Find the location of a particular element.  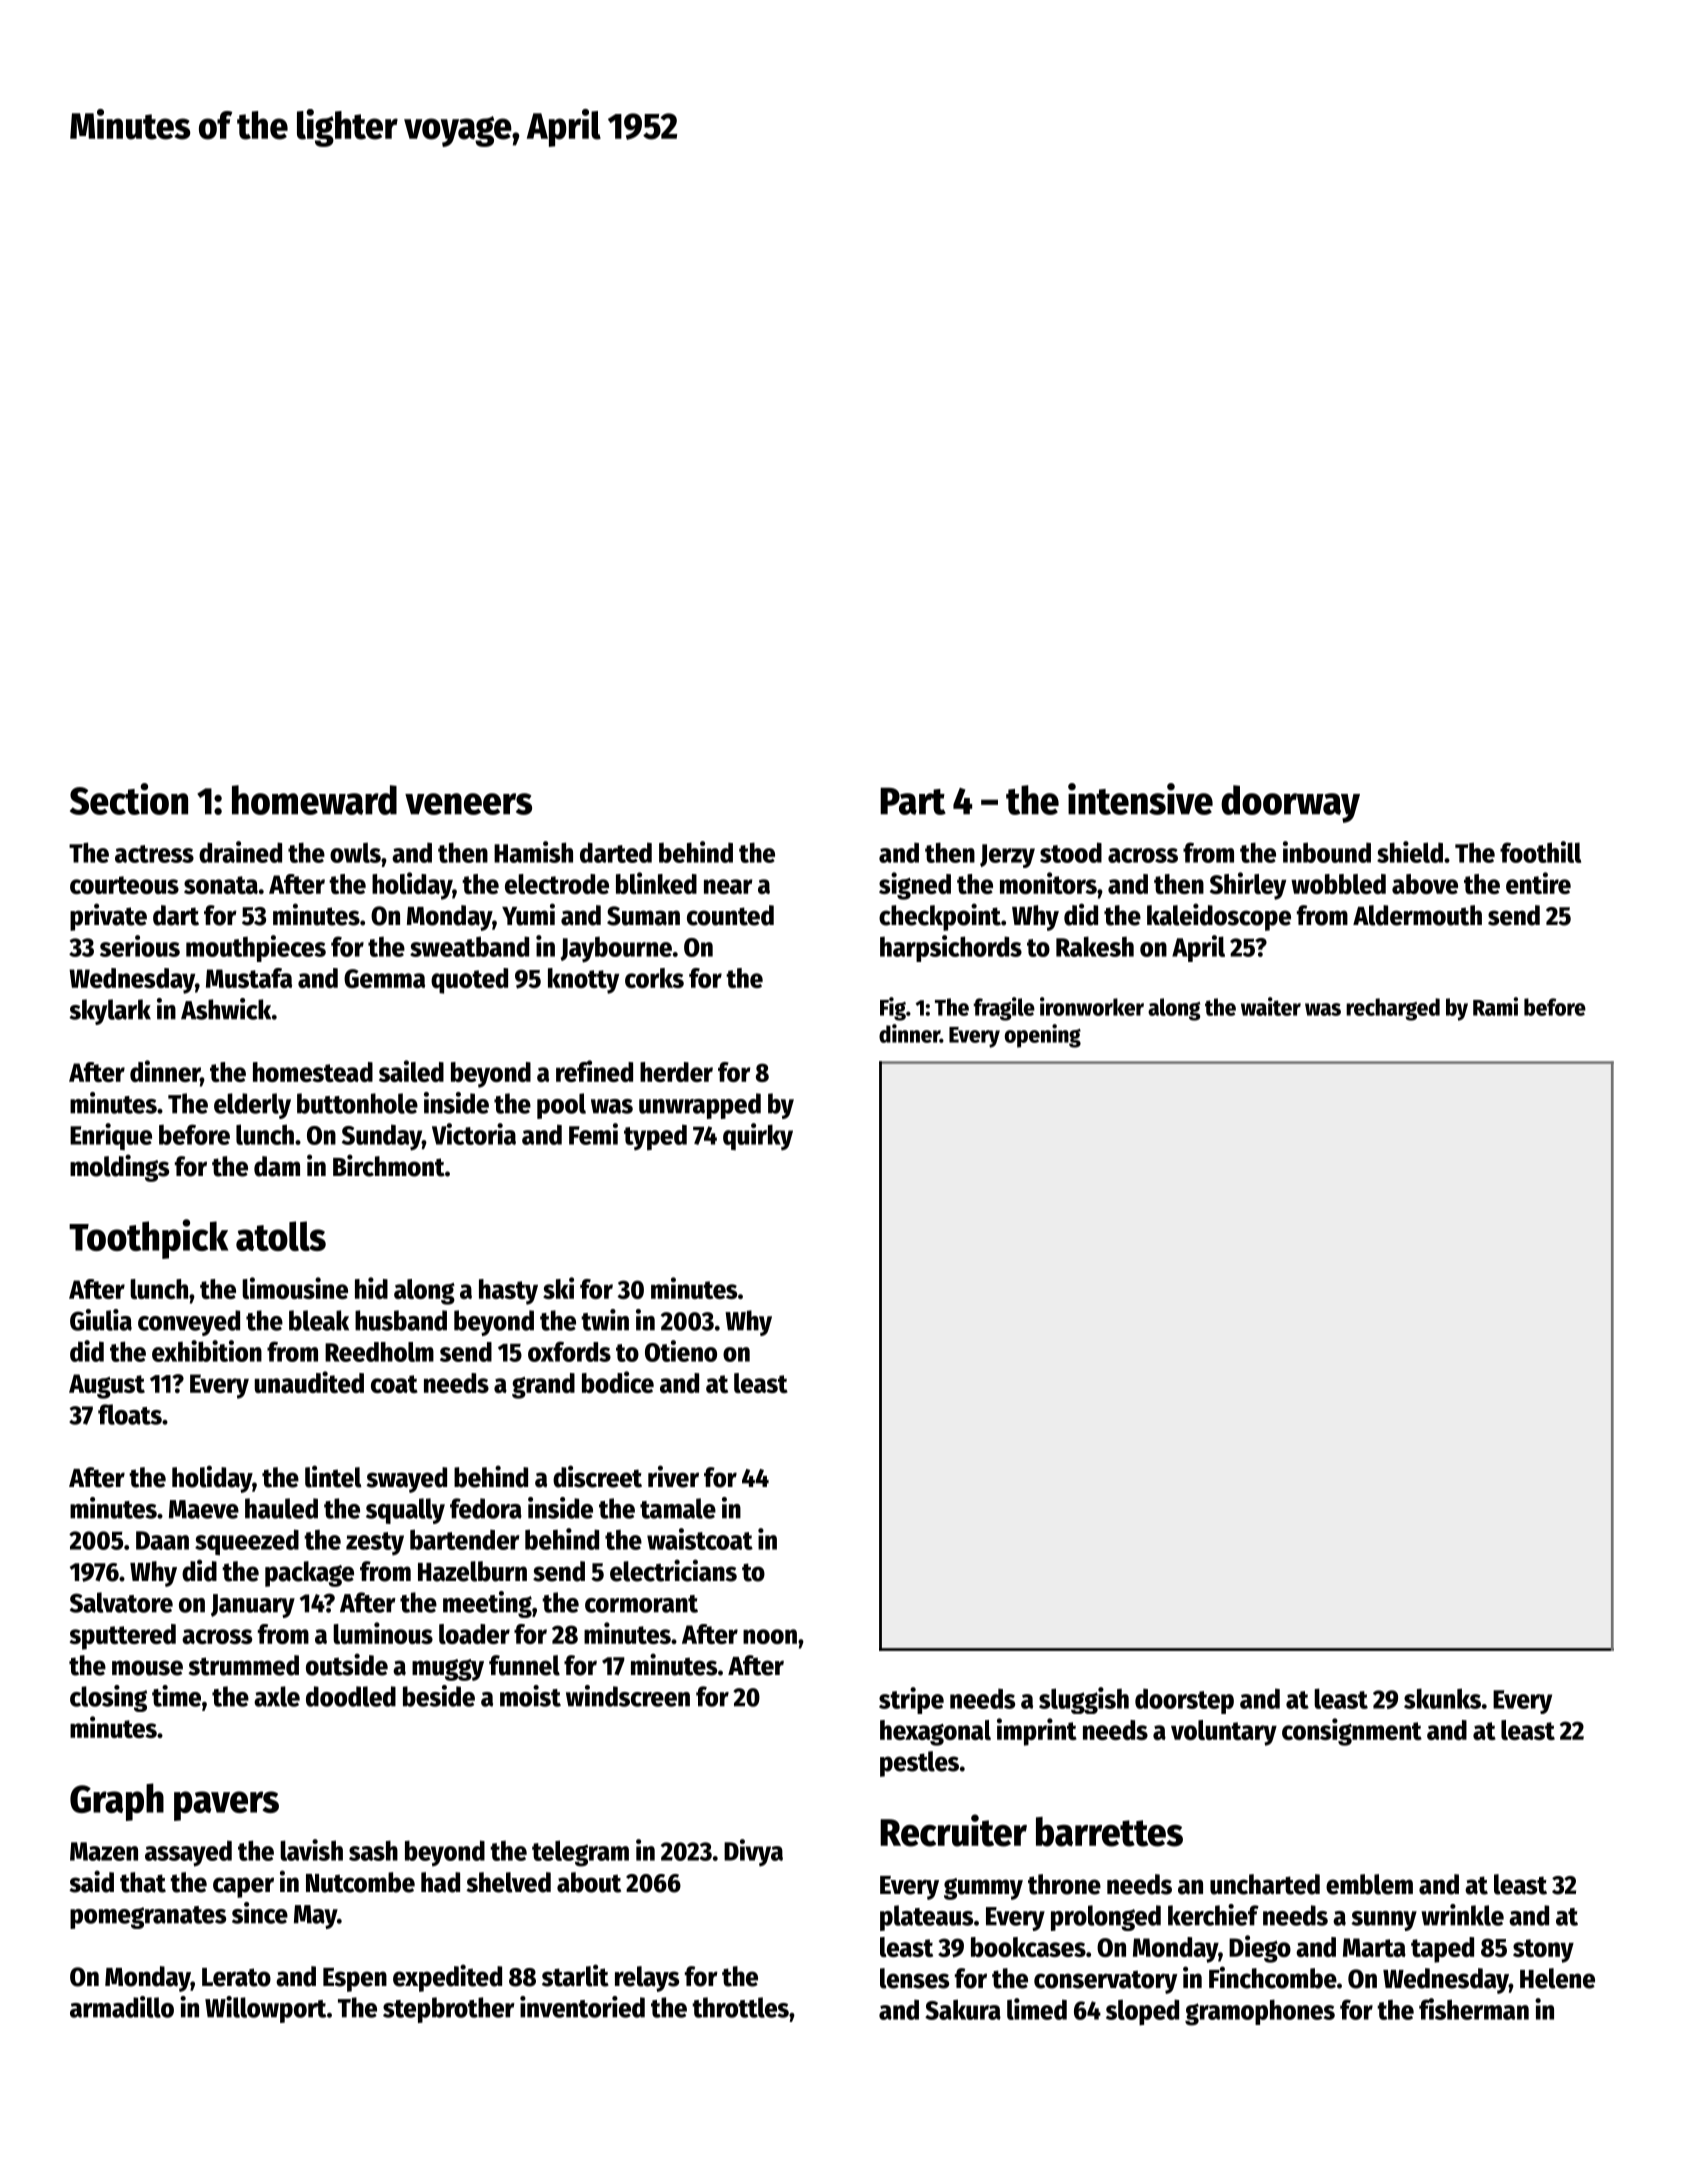

armadillo is located at coordinates (122, 2007).
